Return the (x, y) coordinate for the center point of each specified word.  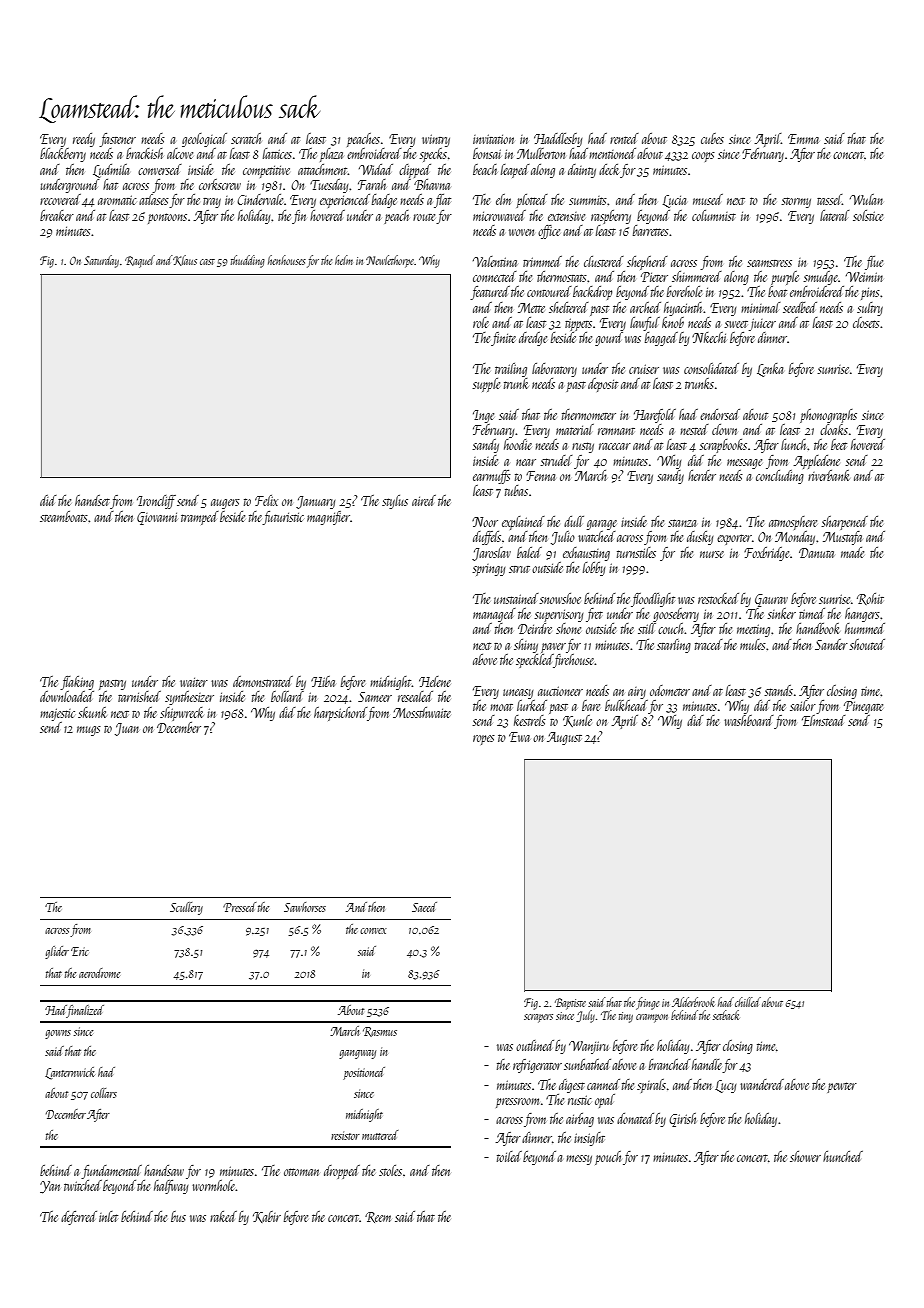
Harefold (655, 416)
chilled (748, 1002)
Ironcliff (156, 502)
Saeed (424, 907)
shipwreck (182, 714)
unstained (516, 598)
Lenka (770, 370)
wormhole (214, 1185)
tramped (199, 518)
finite (503, 339)
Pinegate (863, 707)
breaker (57, 215)
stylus (395, 502)
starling (674, 646)
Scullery (186, 908)
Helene (435, 681)
